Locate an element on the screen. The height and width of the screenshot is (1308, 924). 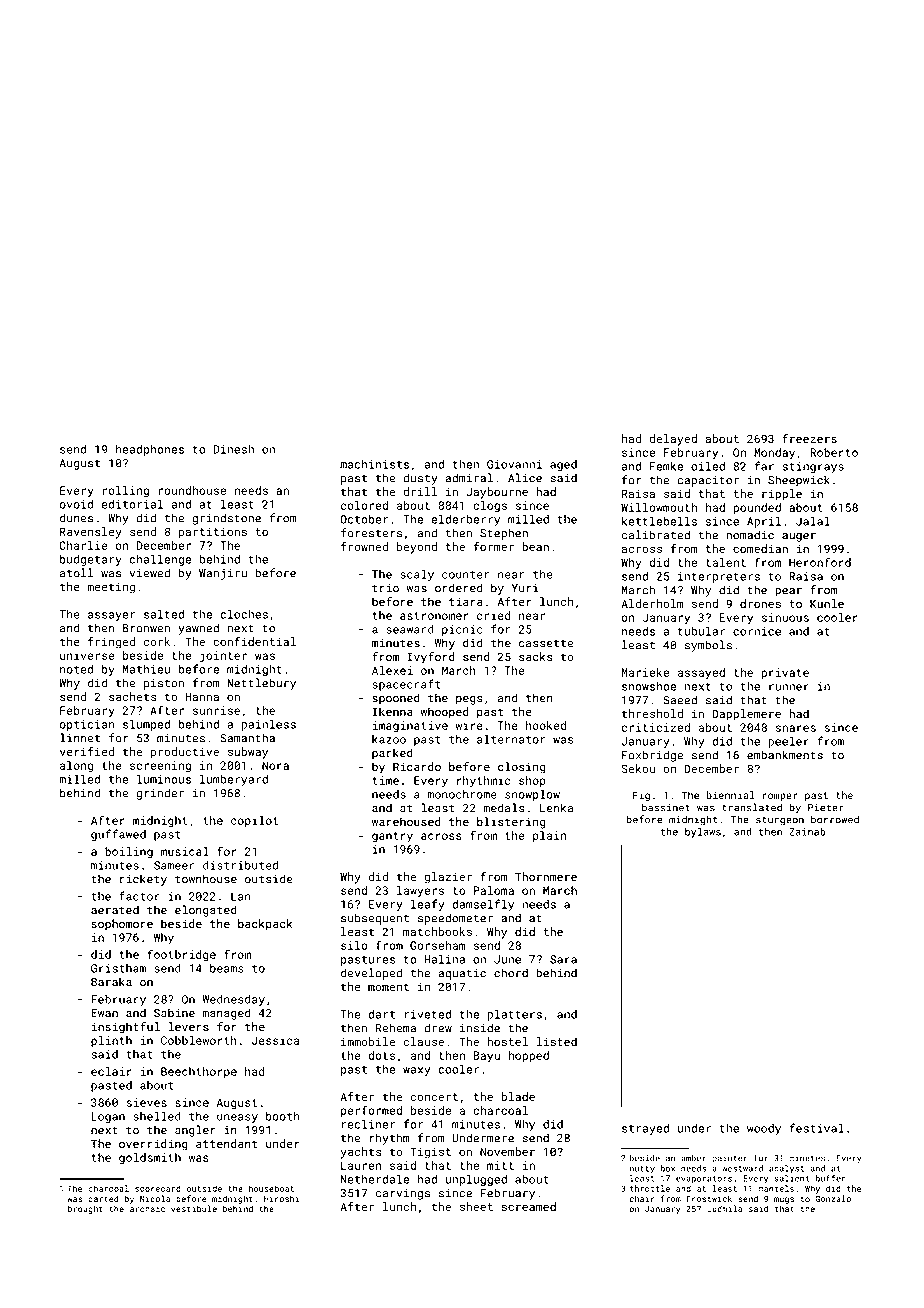
bylaws is located at coordinates (703, 832).
